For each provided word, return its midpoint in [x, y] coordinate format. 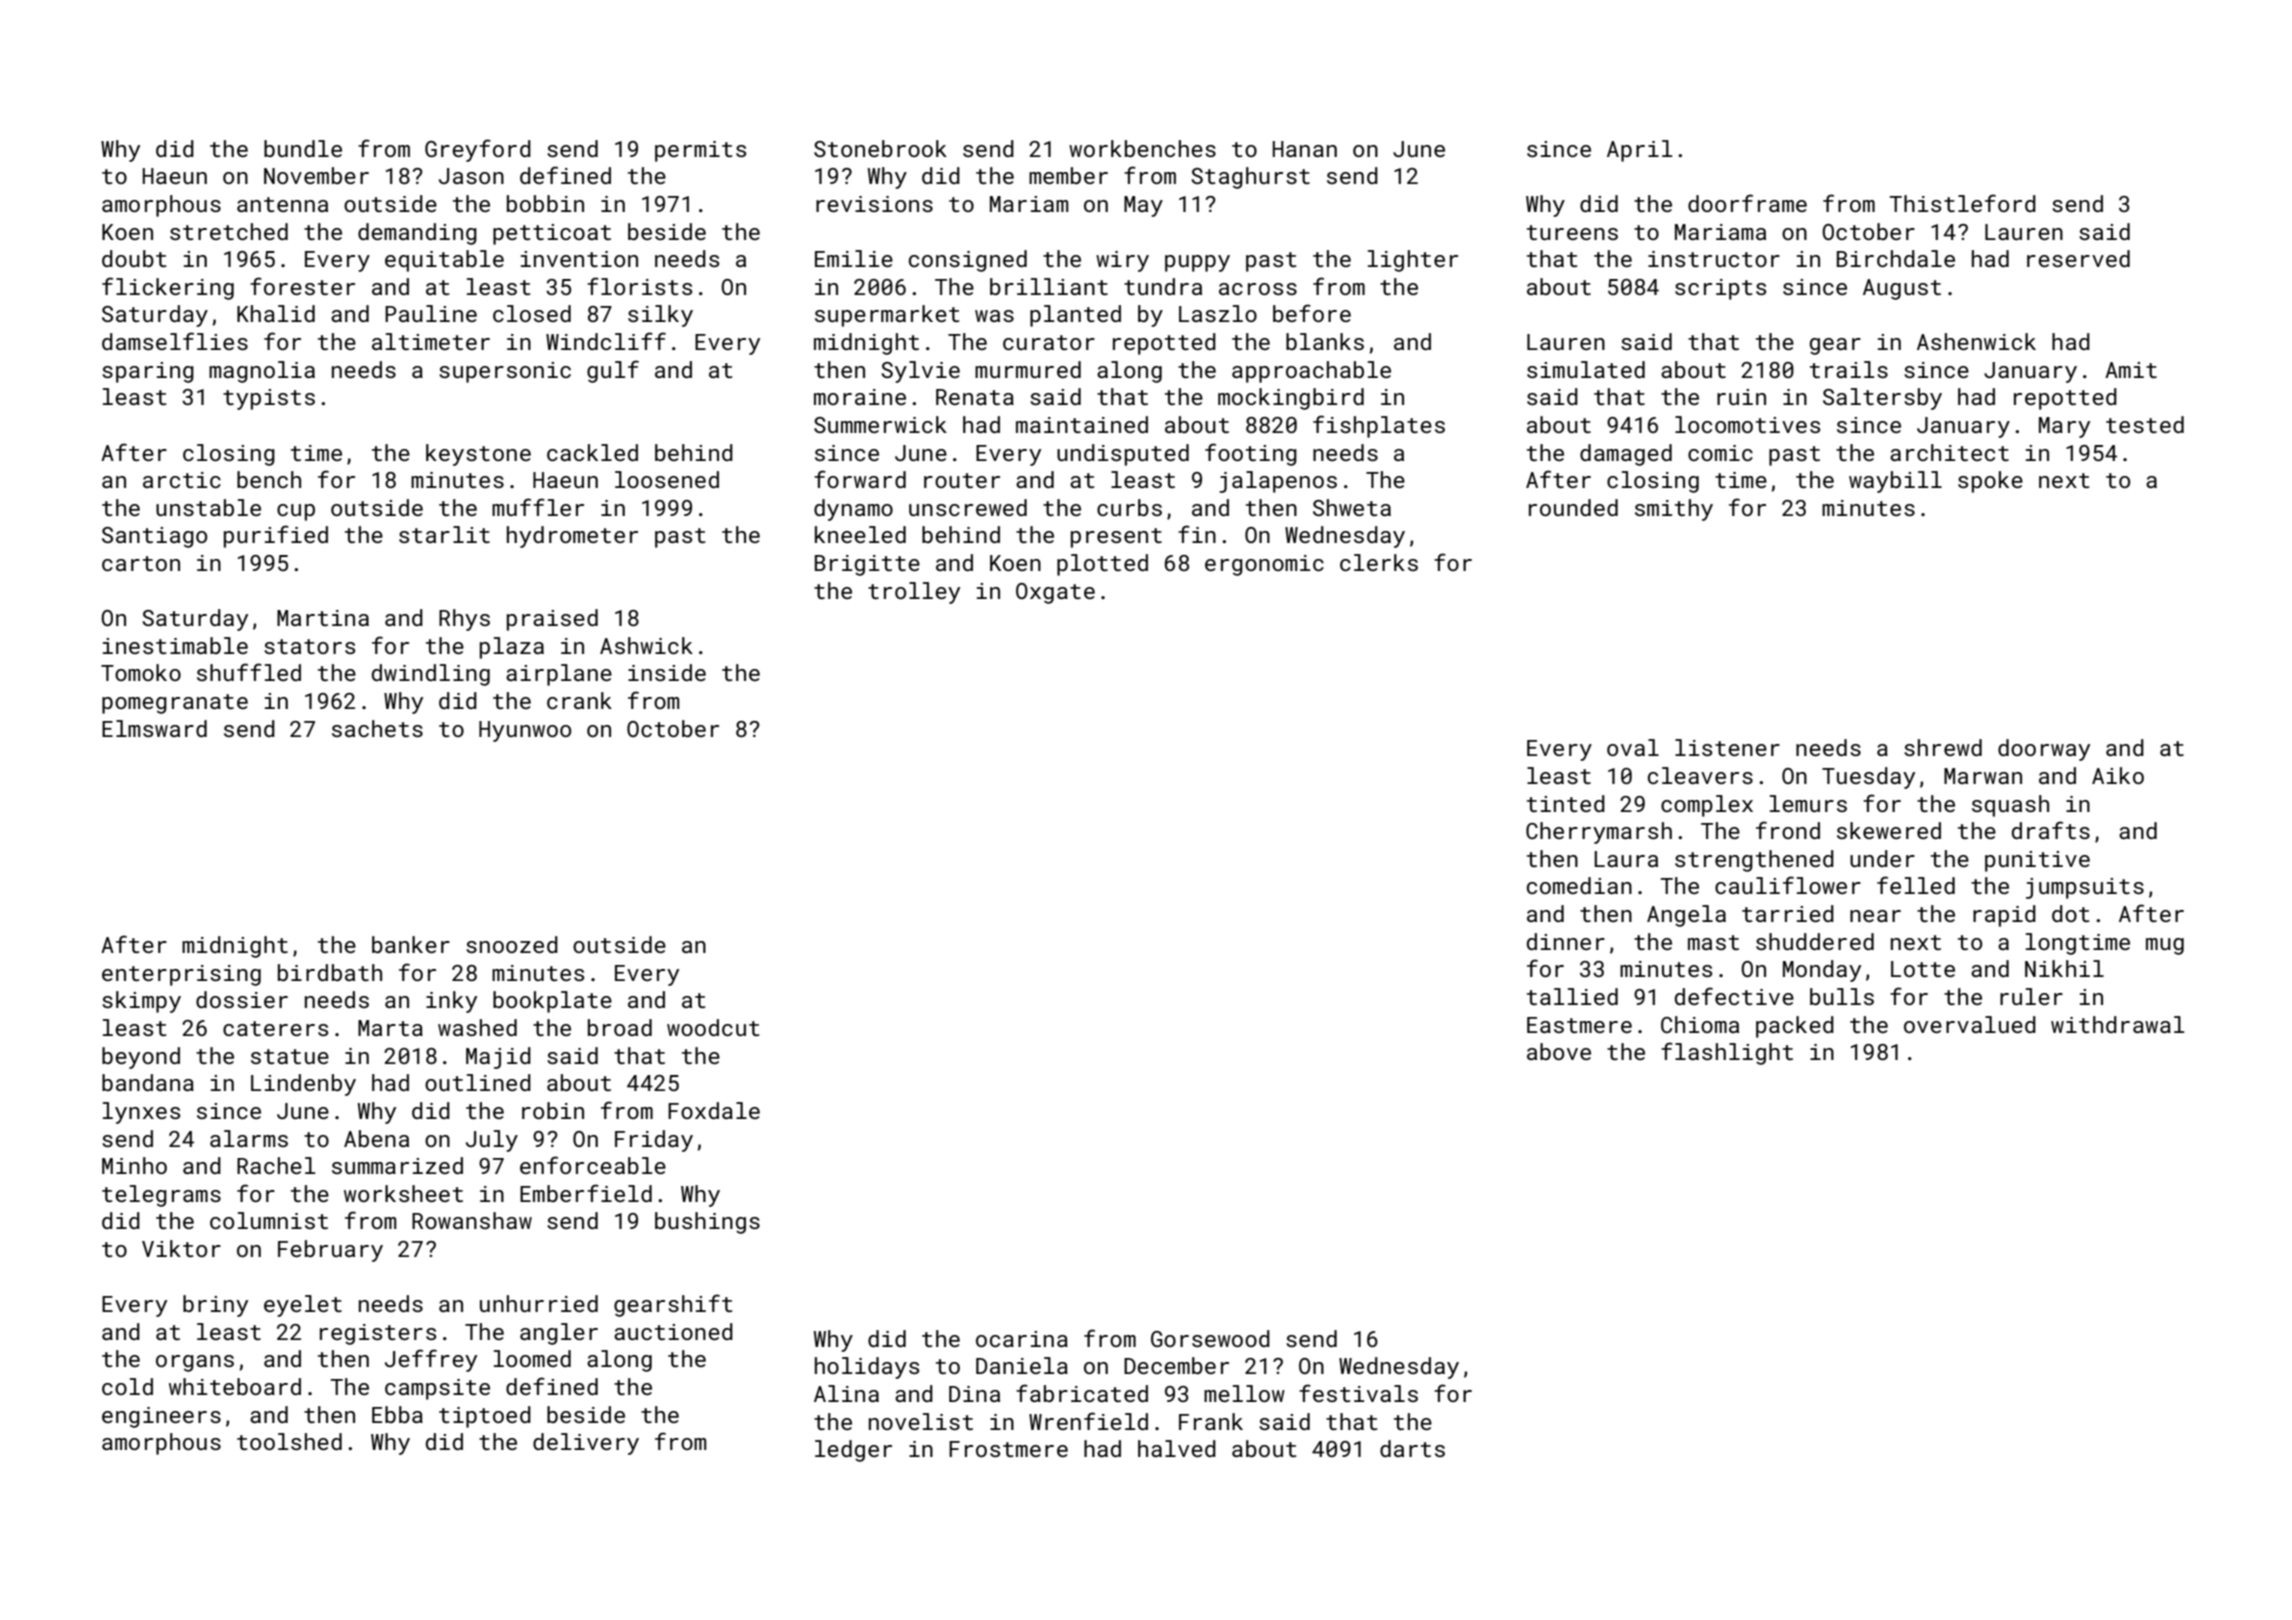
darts [1412, 1448]
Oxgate [1055, 593]
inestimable [175, 645]
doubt [134, 258]
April [1640, 151]
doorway [2044, 750]
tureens [1572, 232]
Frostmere [1008, 1449]
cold [127, 1386]
